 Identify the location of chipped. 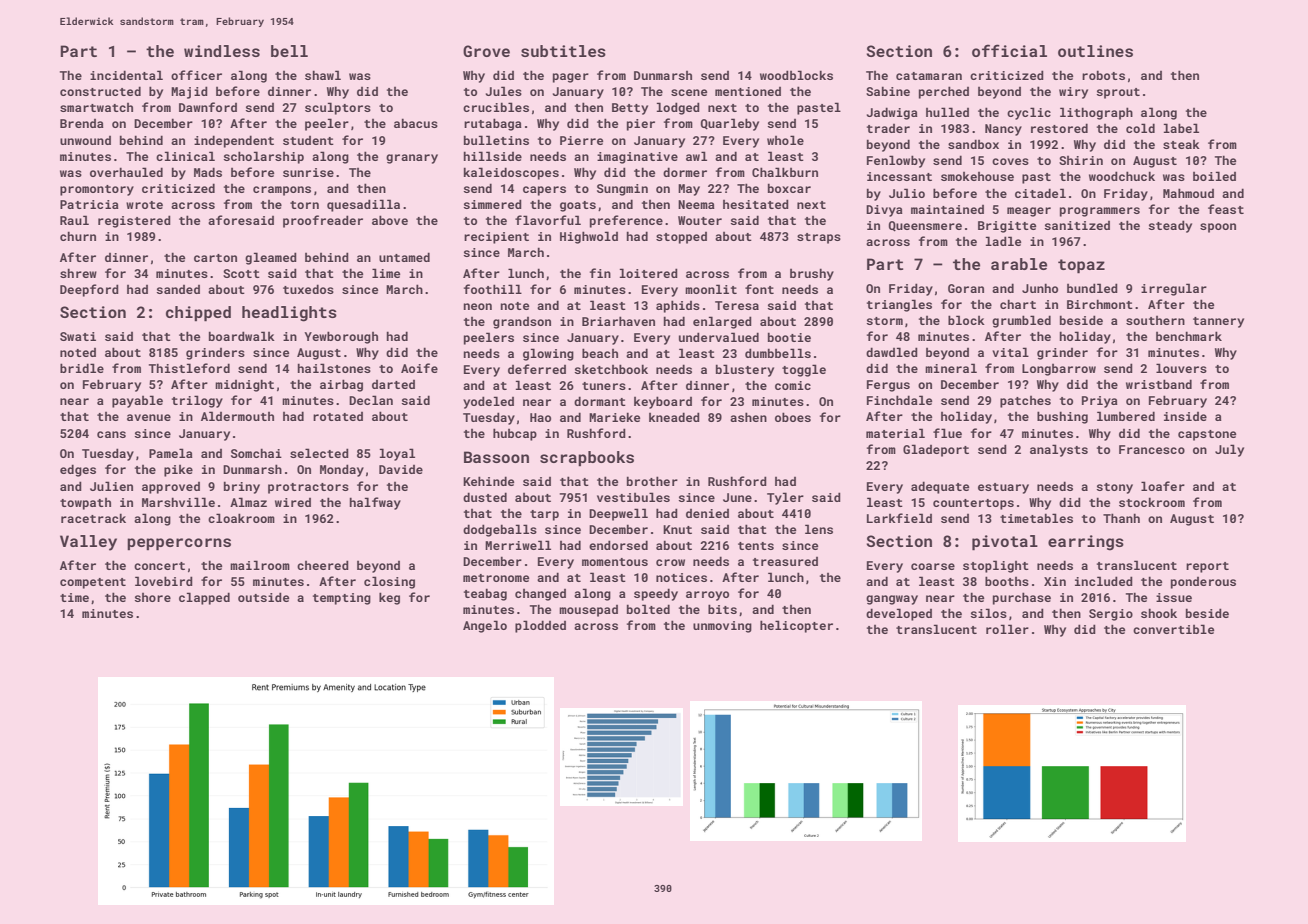
(198, 314).
